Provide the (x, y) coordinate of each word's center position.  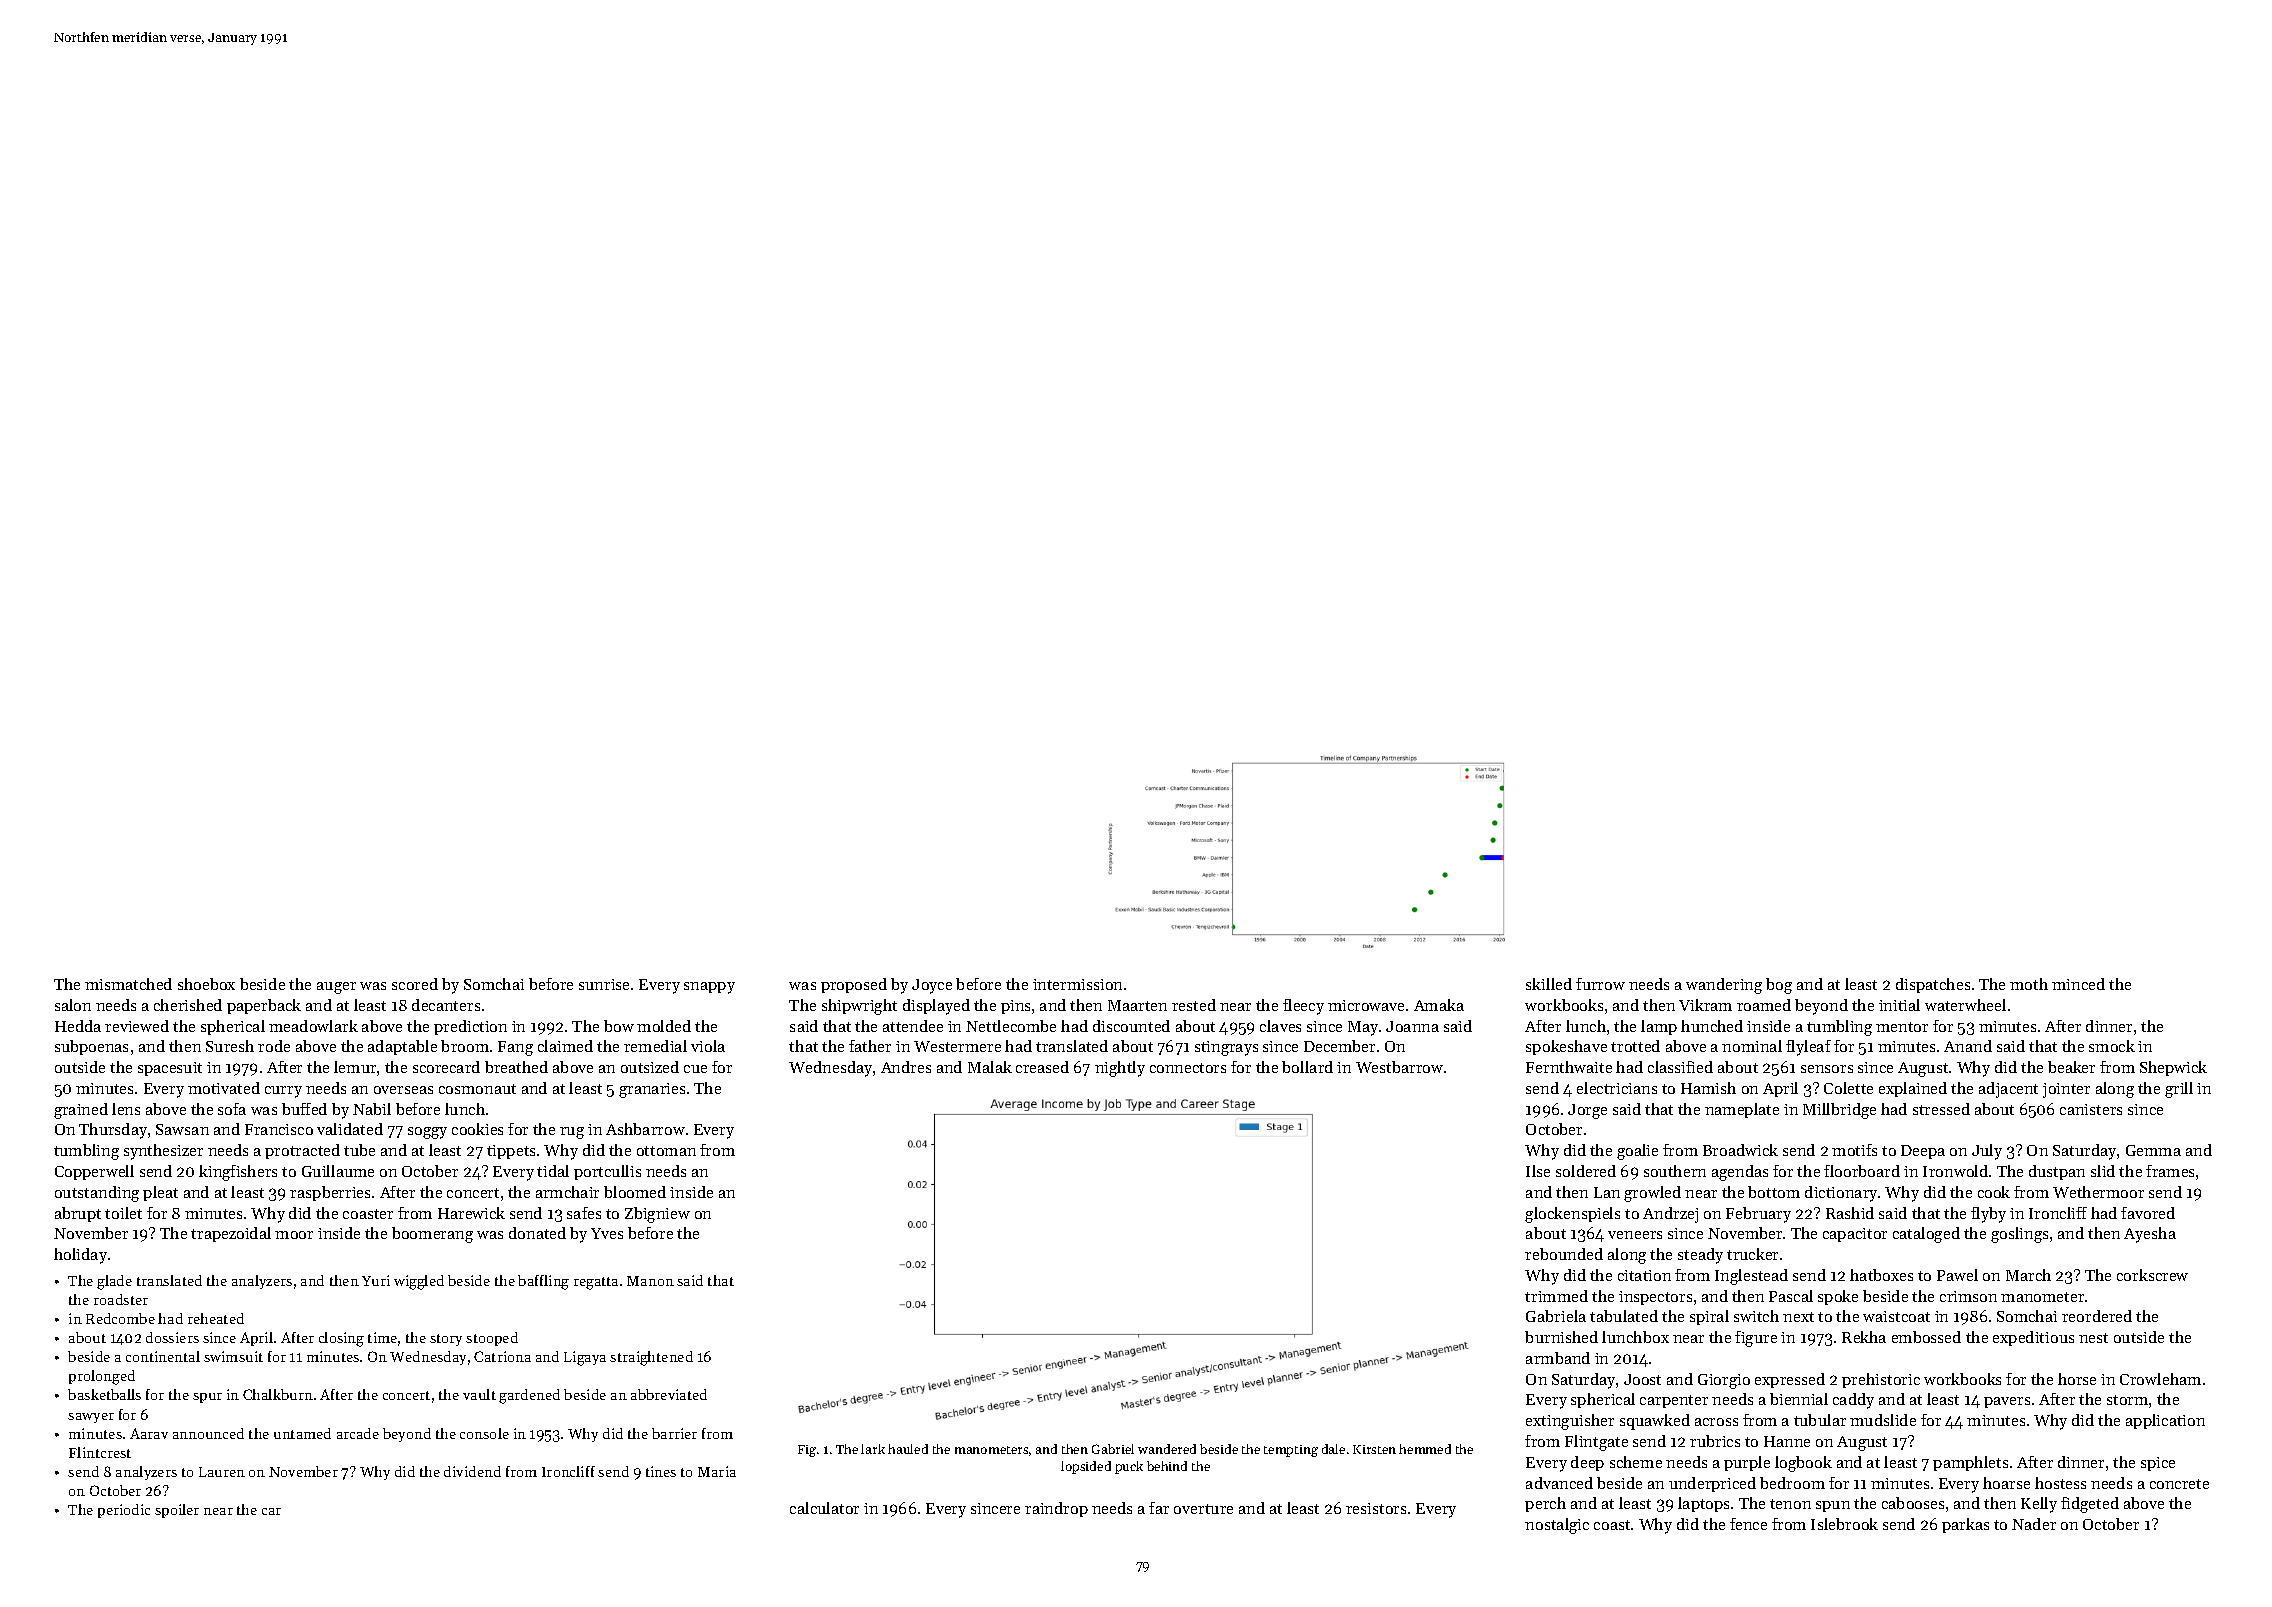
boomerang (432, 1235)
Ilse (1538, 1171)
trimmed (1556, 1296)
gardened (529, 1396)
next (1798, 1317)
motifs (1854, 1150)
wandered (1167, 1449)
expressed (1790, 1380)
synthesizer (163, 1152)
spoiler (177, 1511)
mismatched (128, 984)
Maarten (1137, 1005)
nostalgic (1557, 1526)
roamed (1764, 1005)
